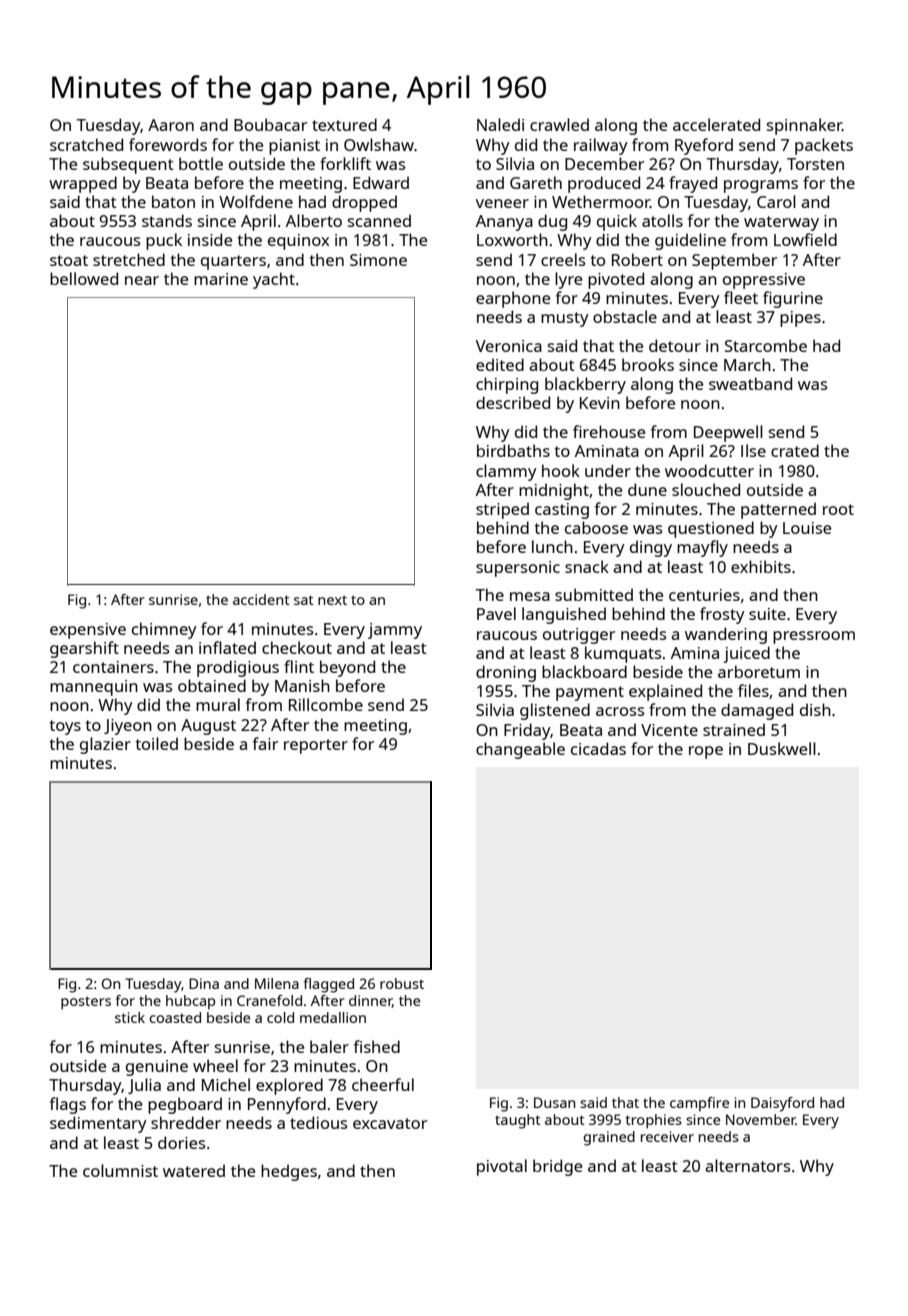  I want to click on posters, so click(86, 1003).
